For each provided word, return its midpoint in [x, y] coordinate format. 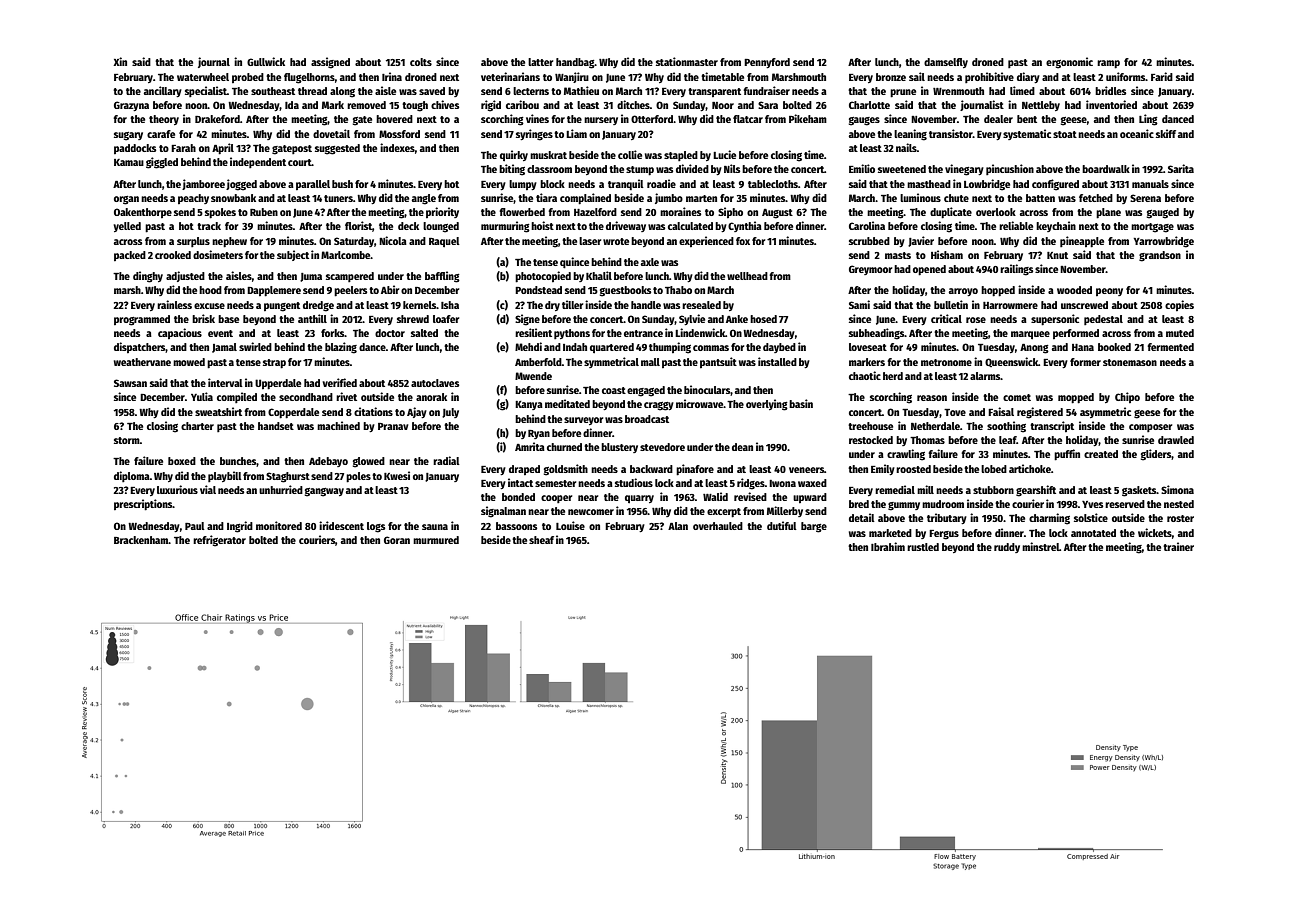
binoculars [707, 389]
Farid [1162, 76]
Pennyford [767, 63]
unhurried [281, 489]
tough [415, 106]
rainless [174, 304]
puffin [1067, 455]
